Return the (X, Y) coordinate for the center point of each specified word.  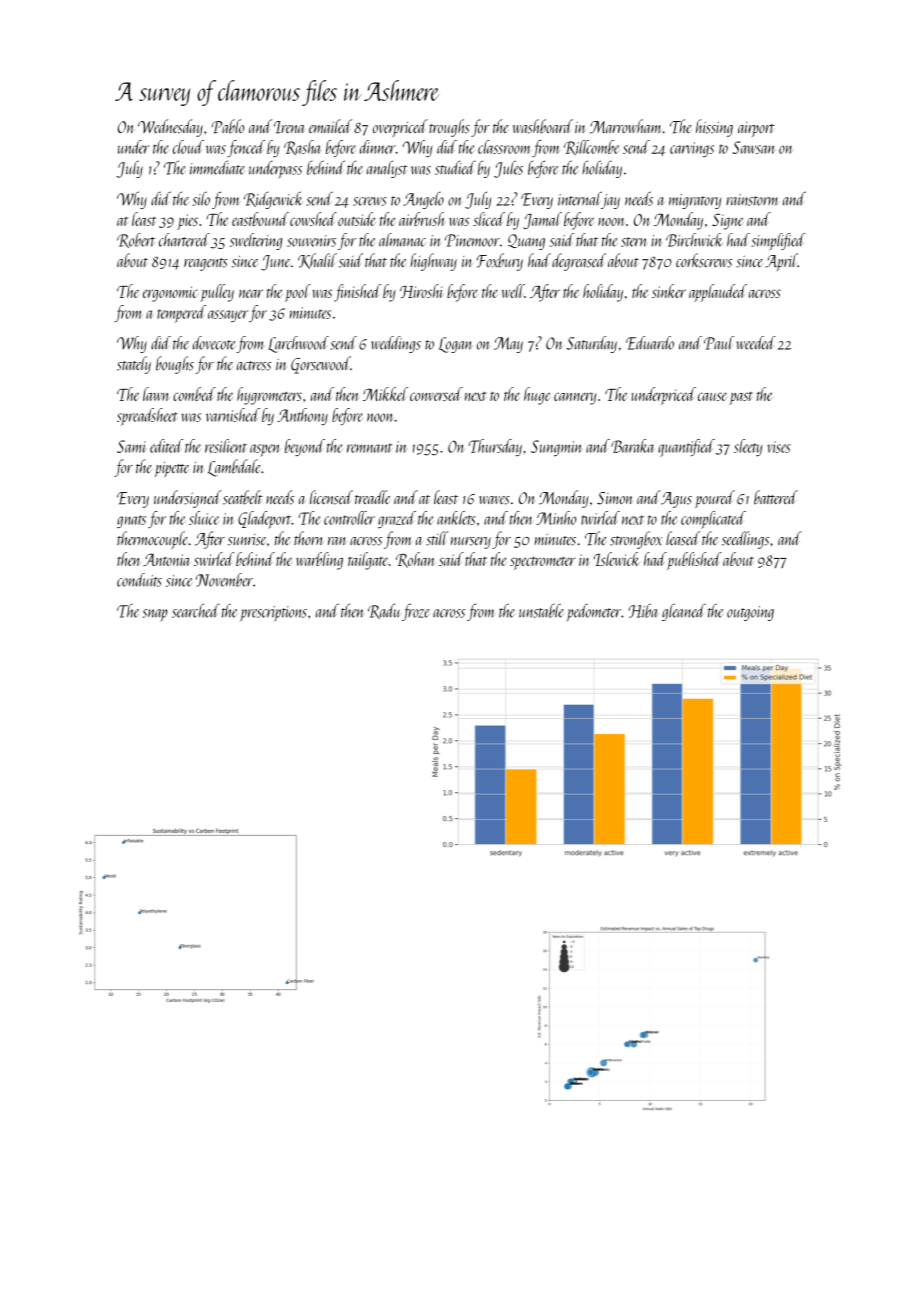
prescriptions (273, 613)
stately (134, 365)
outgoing (750, 613)
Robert (136, 240)
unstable (541, 610)
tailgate (368, 561)
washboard (543, 126)
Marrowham (626, 126)
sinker (669, 291)
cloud (188, 147)
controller (349, 518)
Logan (456, 345)
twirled (600, 518)
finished (357, 293)
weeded (756, 343)
